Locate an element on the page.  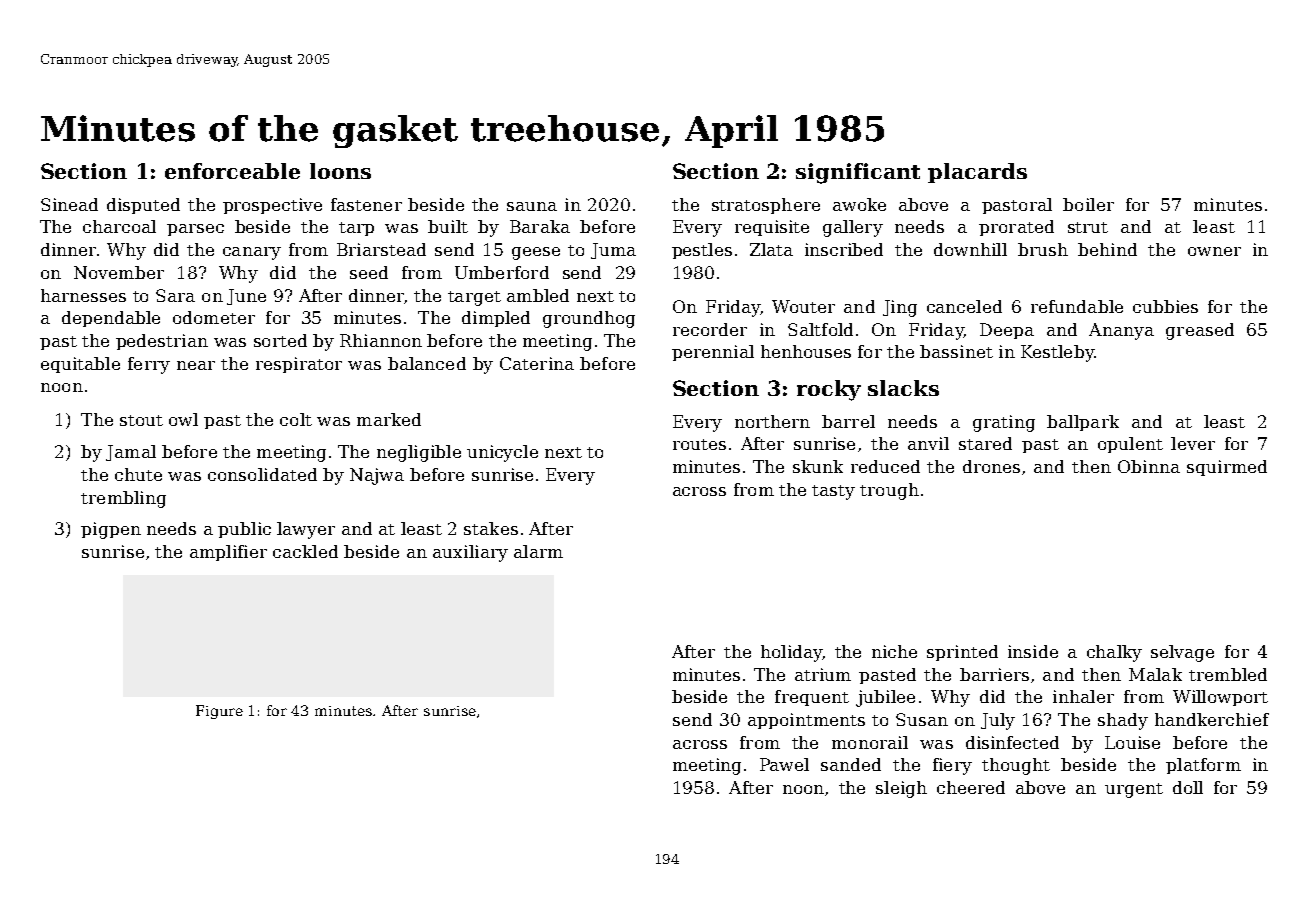
Obinna is located at coordinates (1149, 466).
